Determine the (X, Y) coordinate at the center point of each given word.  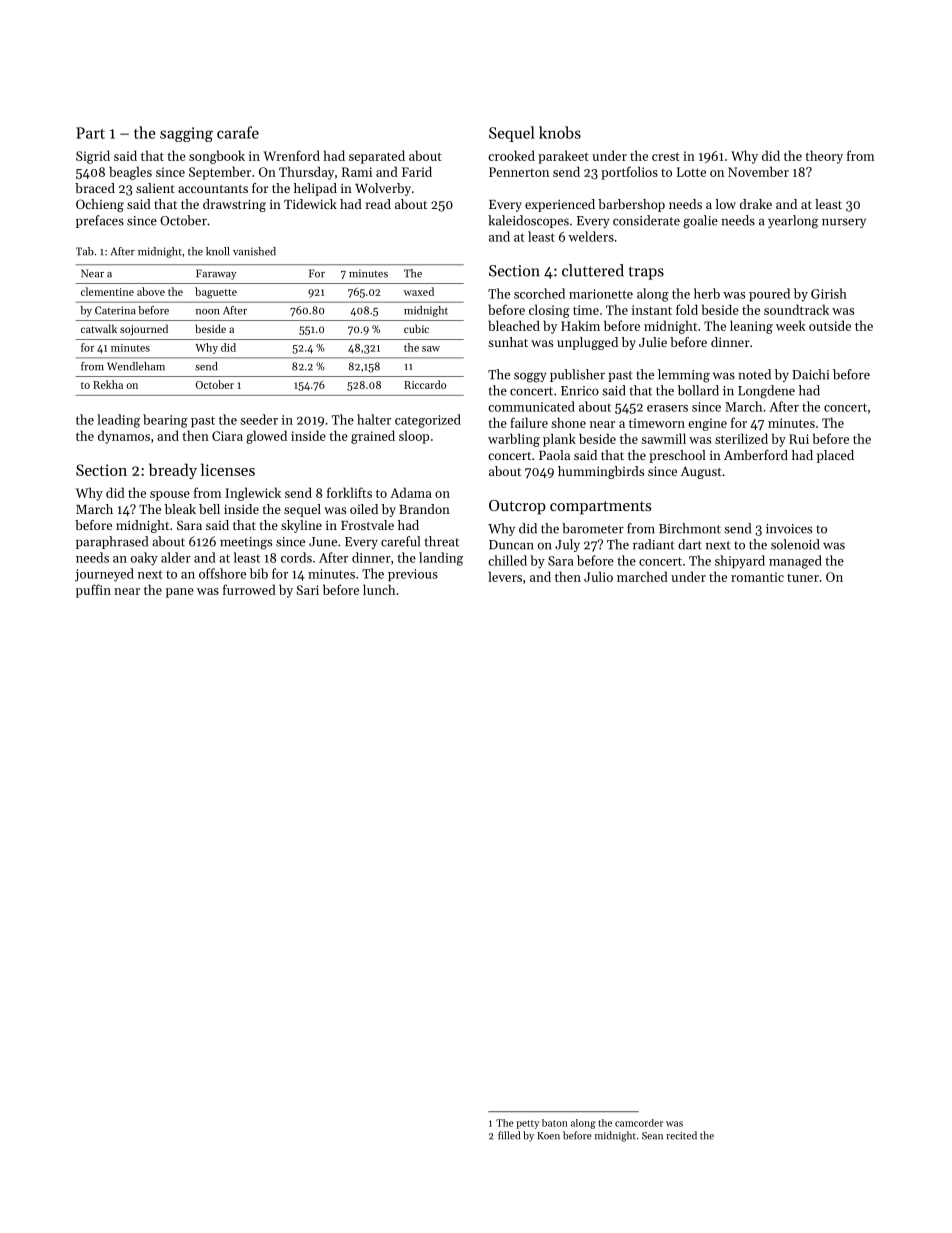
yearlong (793, 222)
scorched (539, 293)
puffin (93, 591)
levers (505, 576)
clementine (107, 291)
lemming (684, 376)
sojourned (144, 330)
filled (509, 1135)
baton (555, 1123)
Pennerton (519, 172)
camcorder (639, 1123)
